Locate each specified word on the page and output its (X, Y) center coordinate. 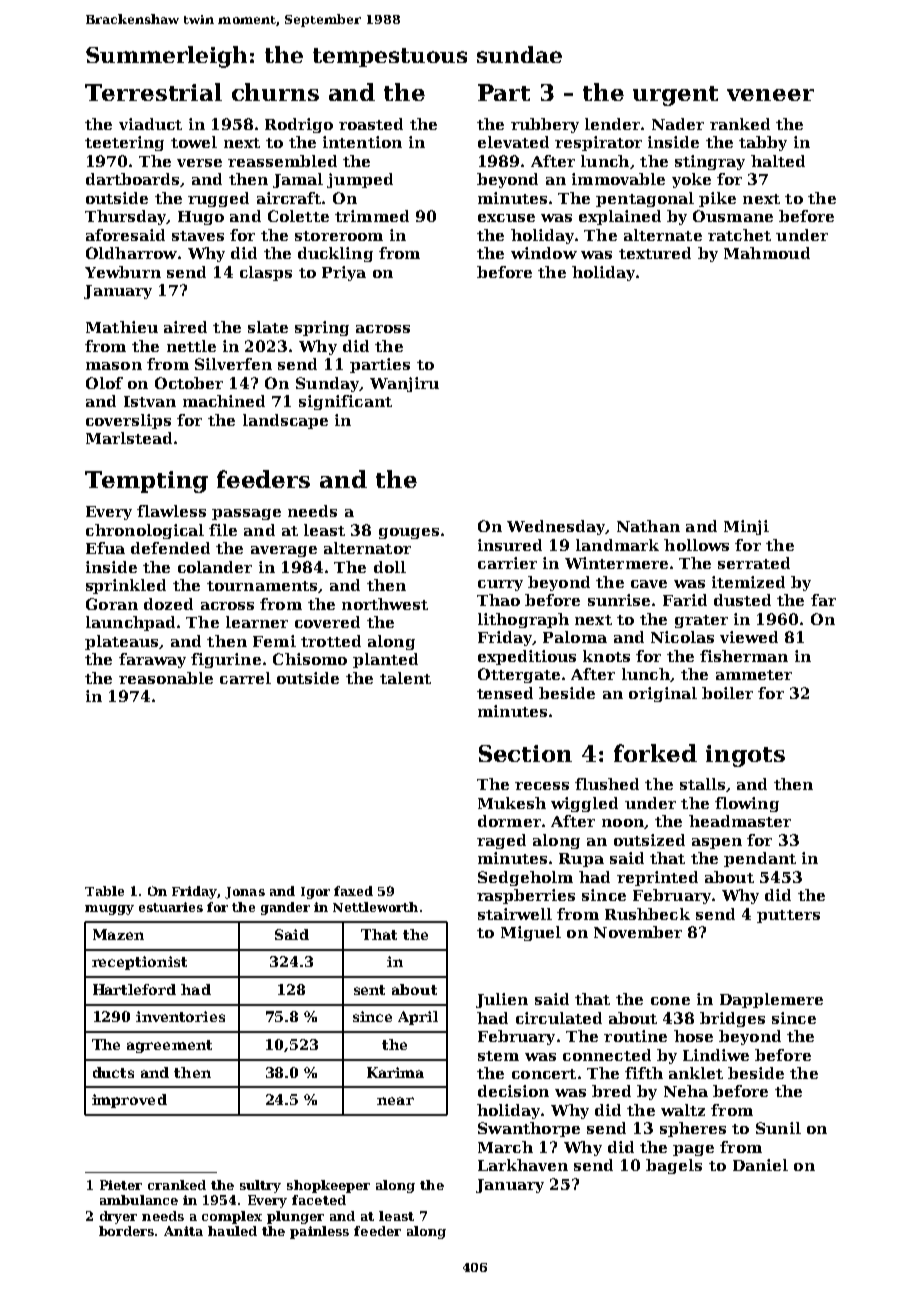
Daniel (760, 1165)
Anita (183, 1231)
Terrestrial (153, 92)
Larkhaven (523, 1165)
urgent (675, 96)
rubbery (545, 125)
